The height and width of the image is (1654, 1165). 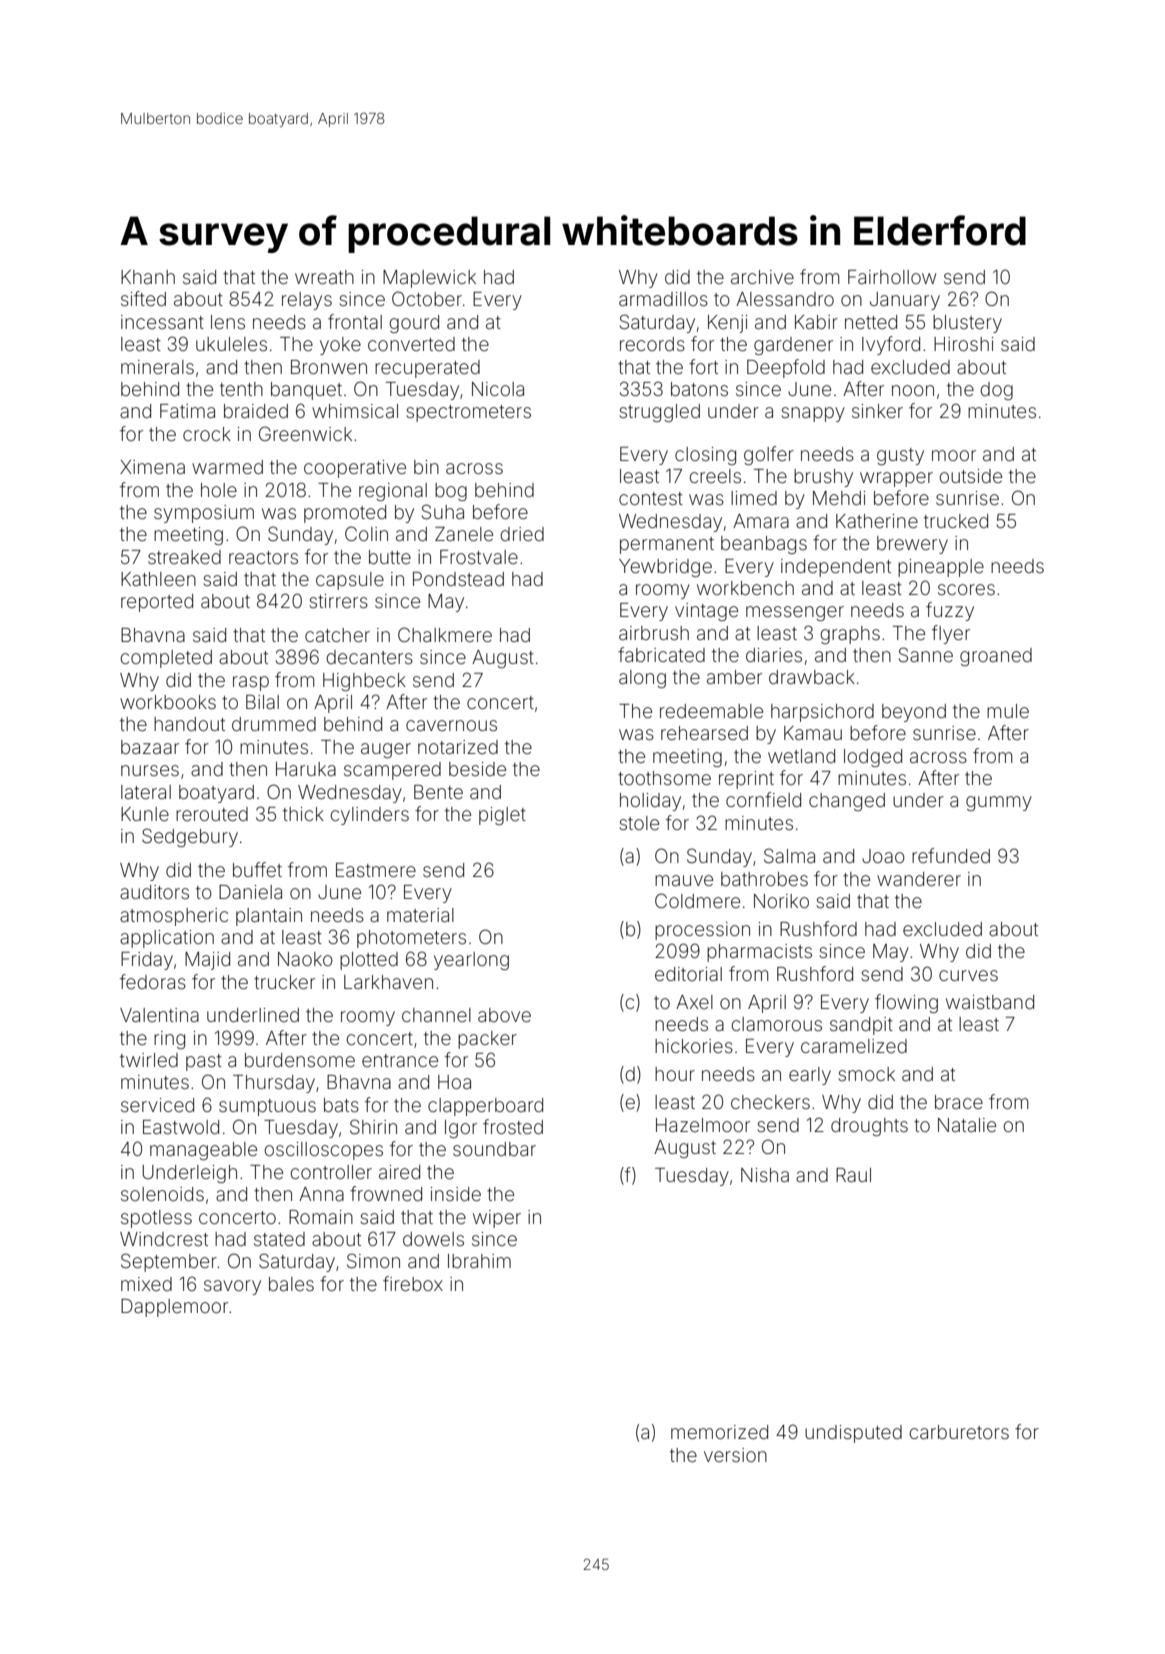 What do you see at coordinates (781, 901) in the image?
I see `Noriko` at bounding box center [781, 901].
